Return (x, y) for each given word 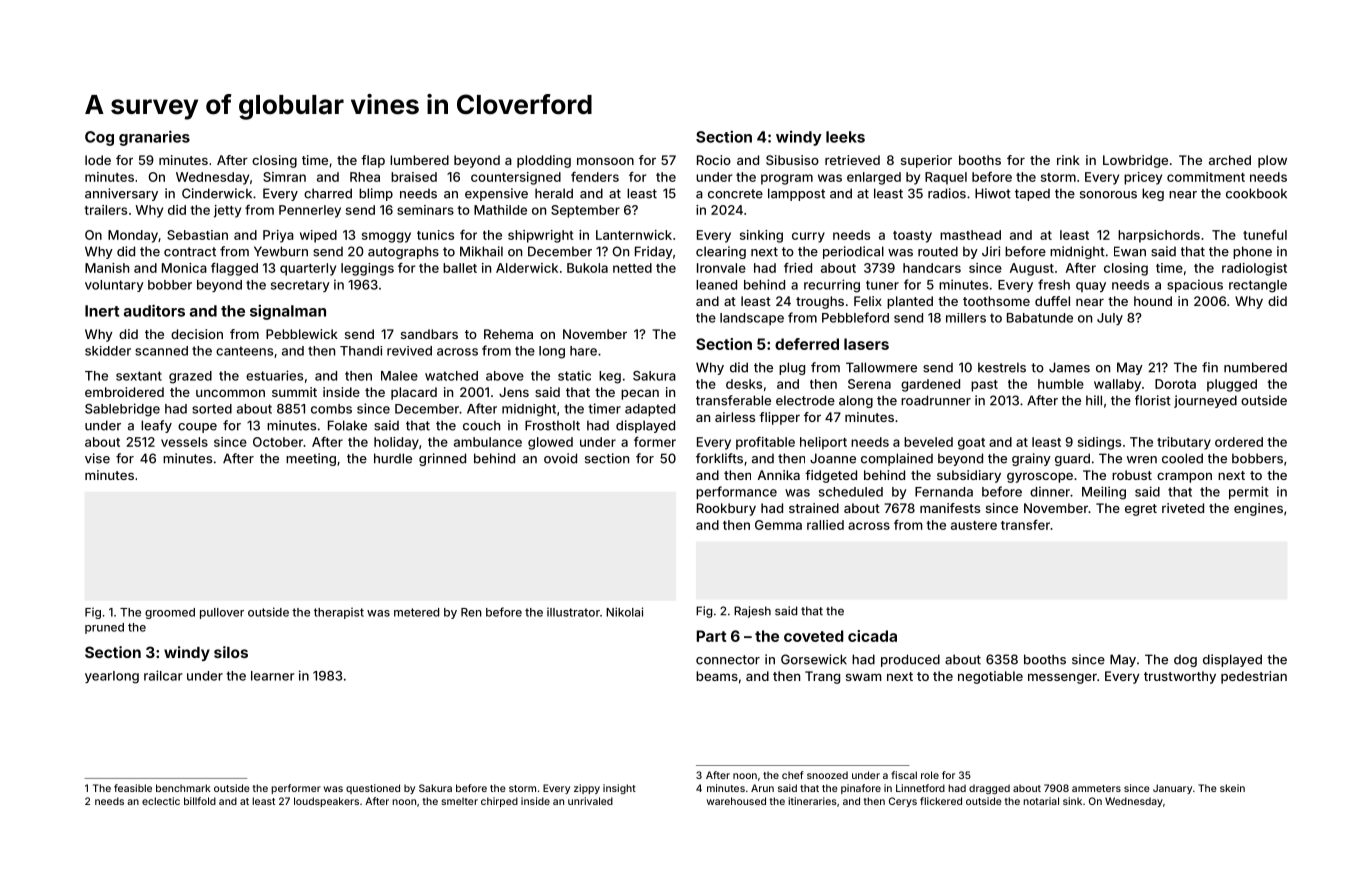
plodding (544, 161)
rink (1068, 160)
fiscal (904, 775)
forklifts (719, 458)
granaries (154, 138)
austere (974, 525)
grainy (1031, 459)
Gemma (778, 525)
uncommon (230, 393)
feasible (133, 788)
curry (808, 237)
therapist (339, 613)
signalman (288, 312)
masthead (970, 235)
